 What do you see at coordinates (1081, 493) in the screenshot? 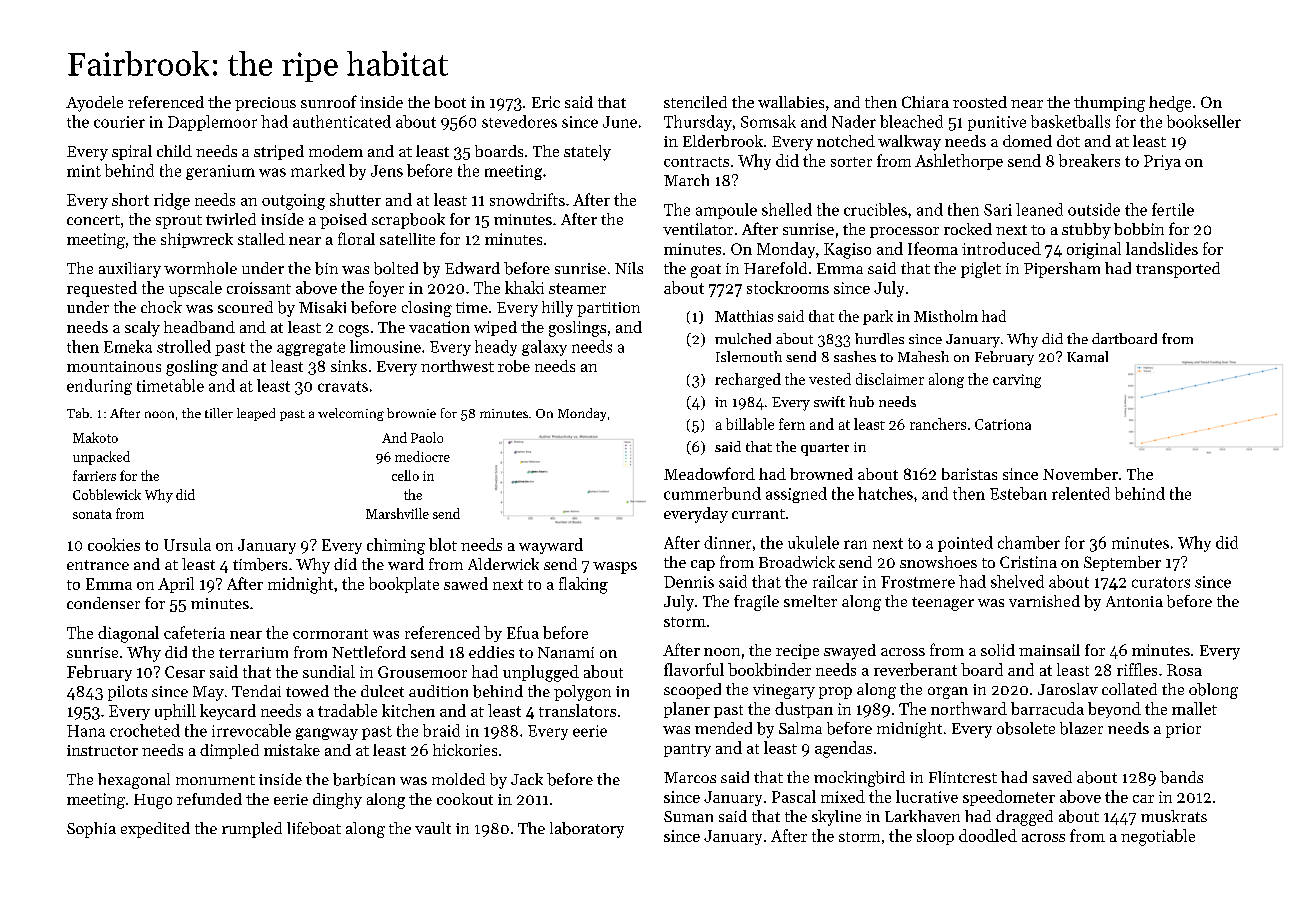
I see `relented` at bounding box center [1081, 493].
